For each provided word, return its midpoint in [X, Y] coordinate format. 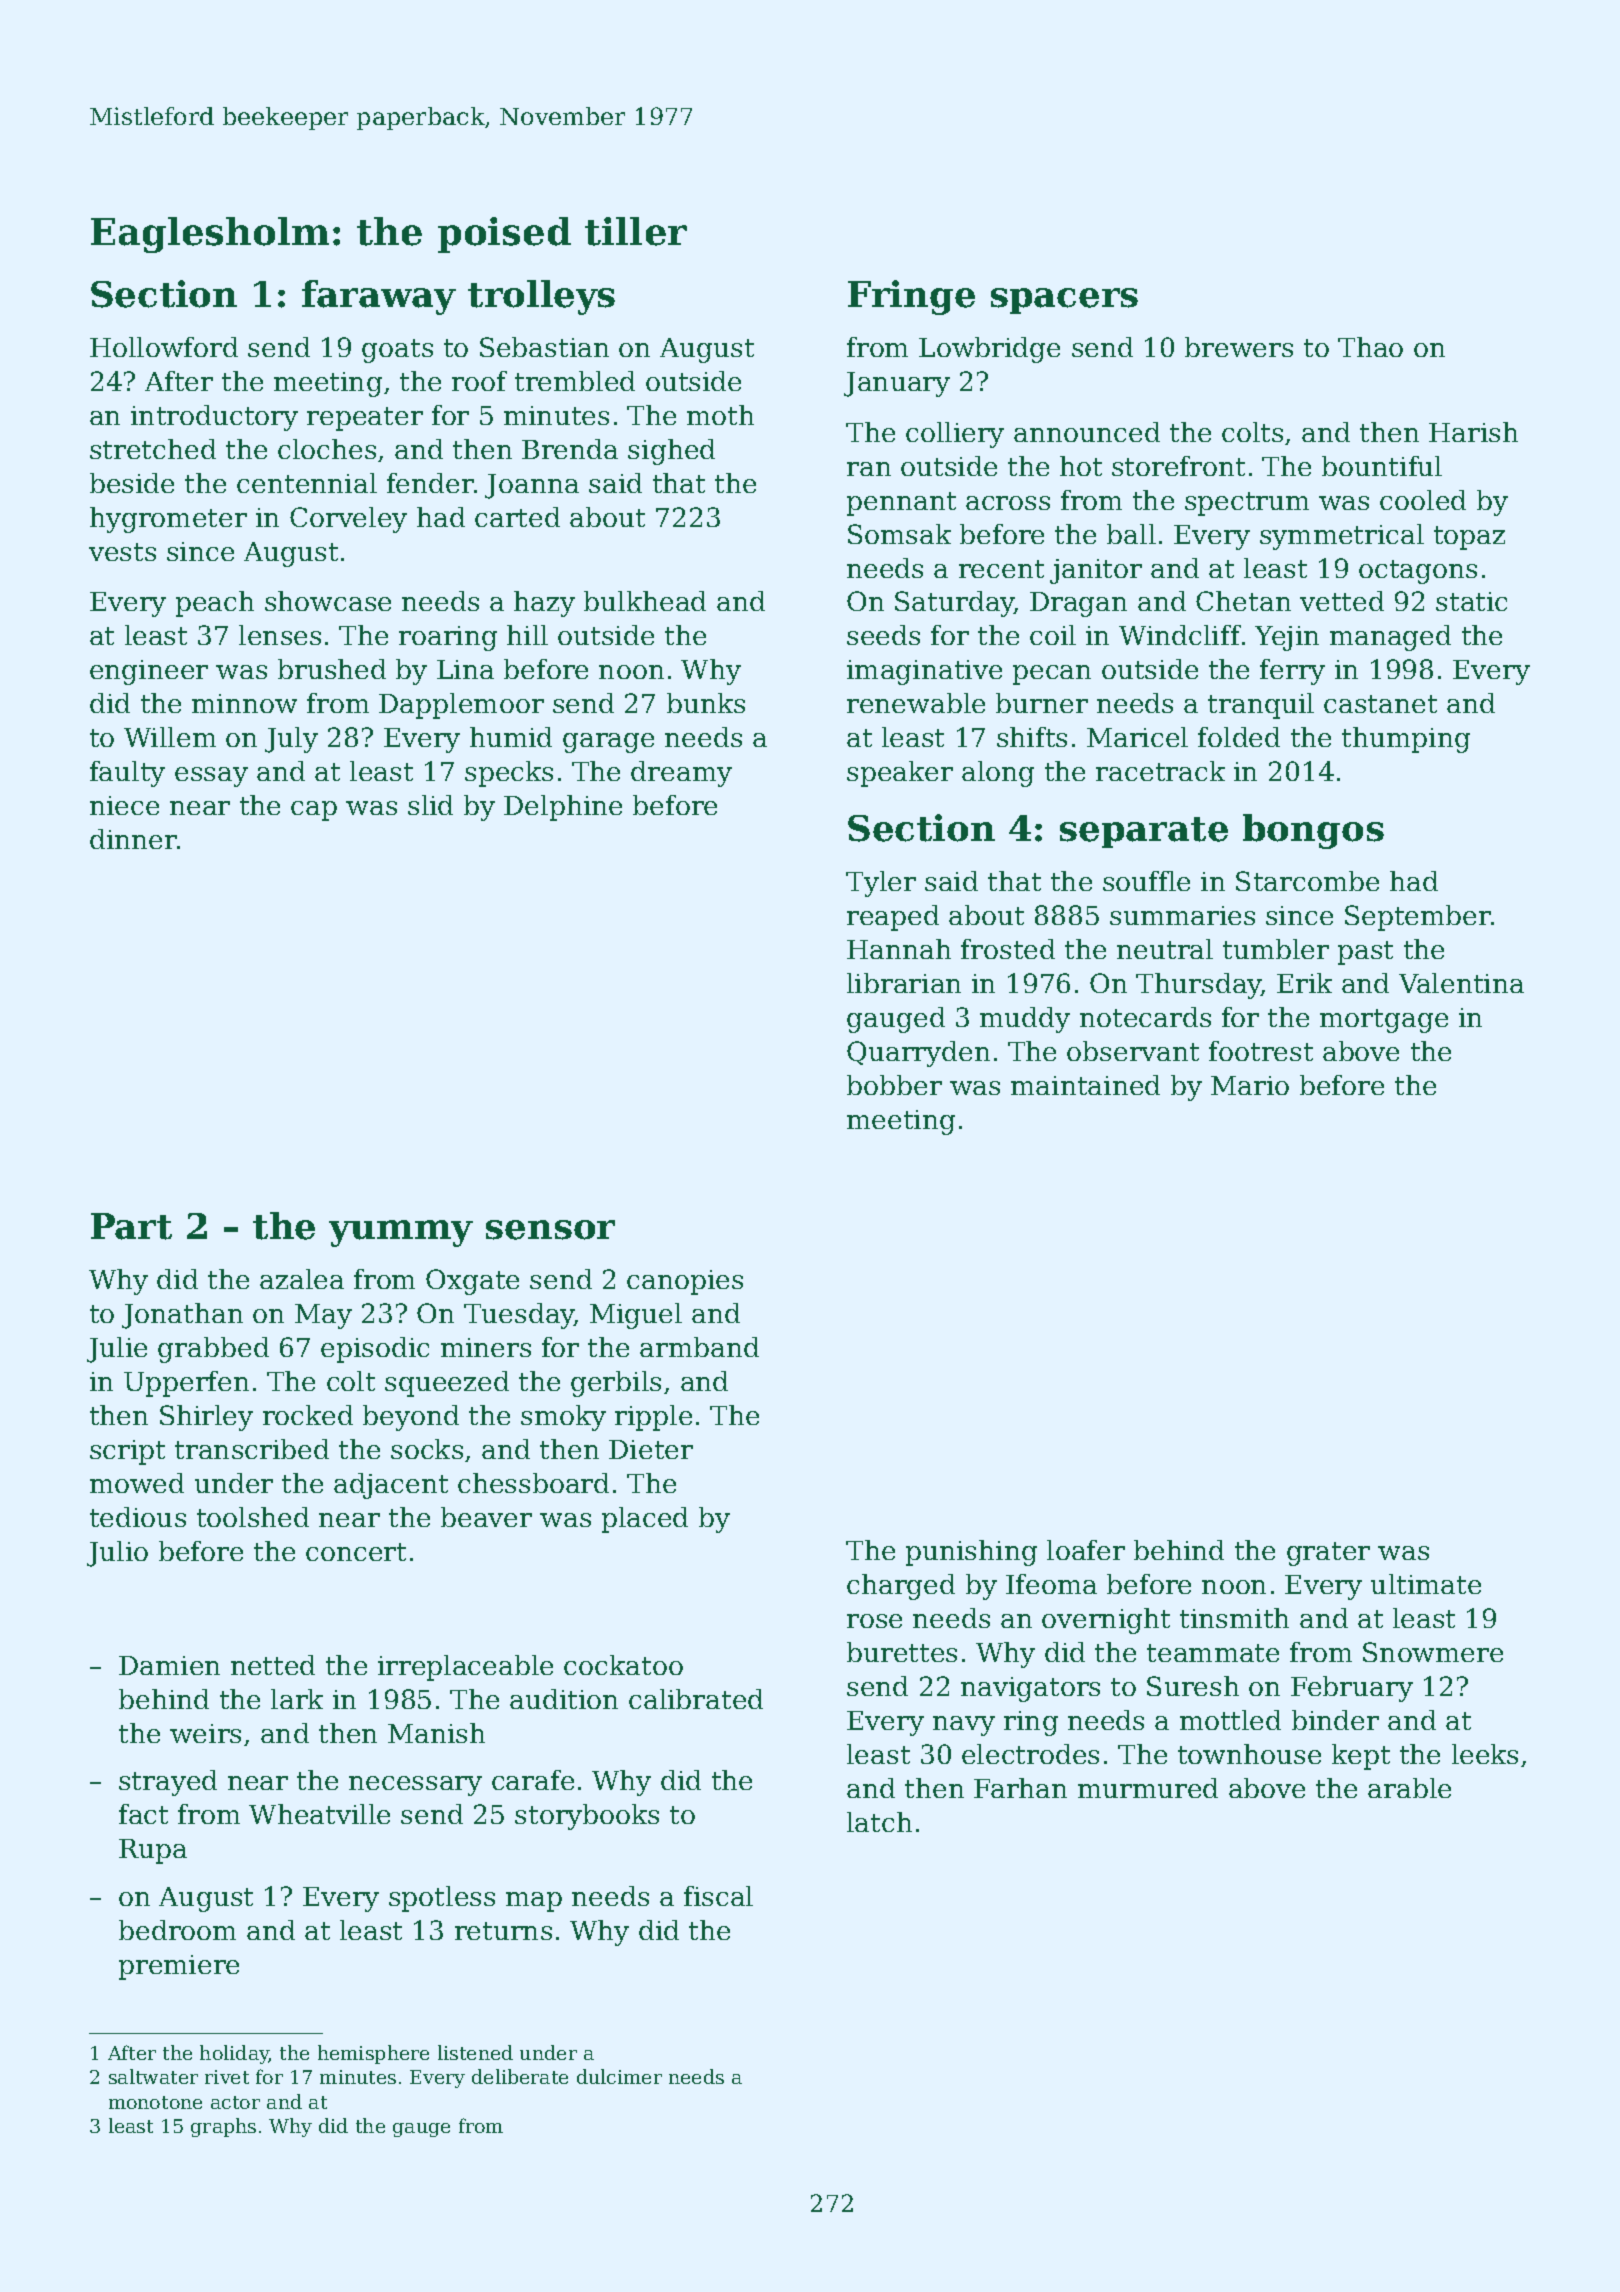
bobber [894, 1085]
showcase [328, 601]
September [1418, 918]
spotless [442, 1899]
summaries [1182, 915]
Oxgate [472, 1282]
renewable [916, 703]
